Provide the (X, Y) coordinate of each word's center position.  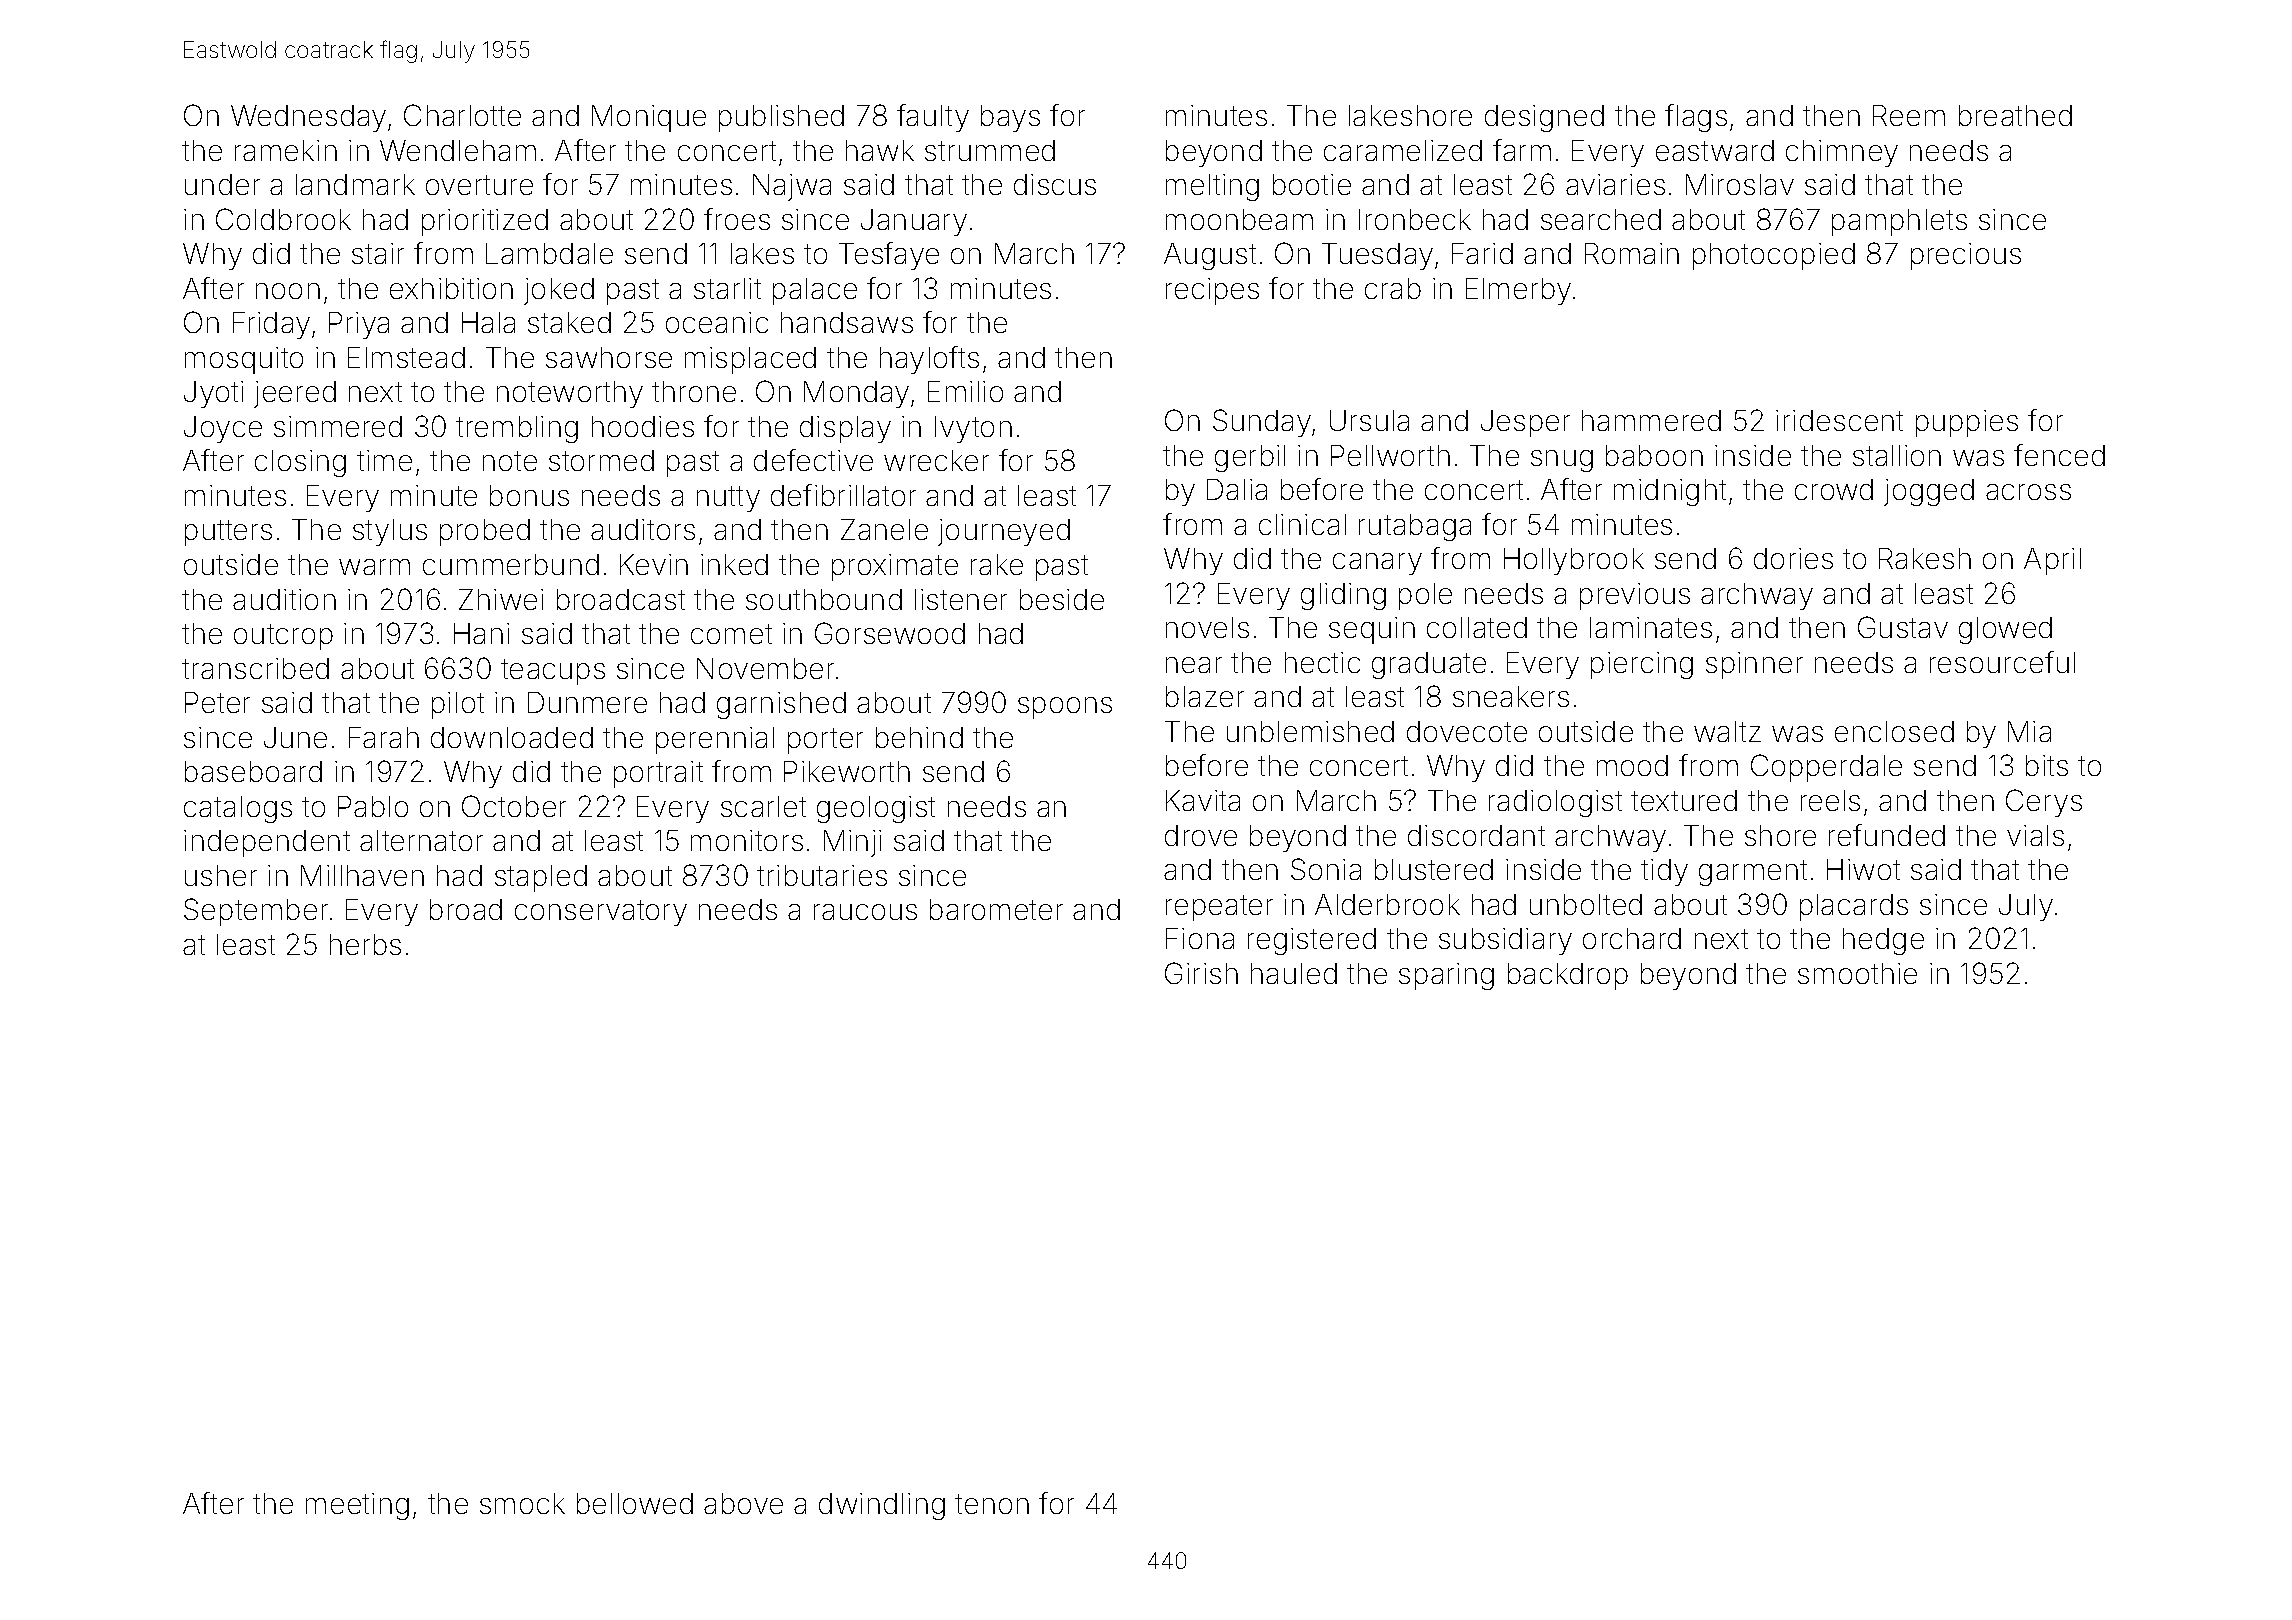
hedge (1883, 941)
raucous (865, 912)
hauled (1294, 973)
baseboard (253, 771)
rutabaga (1415, 527)
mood (1632, 765)
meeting (357, 1506)
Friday (271, 325)
